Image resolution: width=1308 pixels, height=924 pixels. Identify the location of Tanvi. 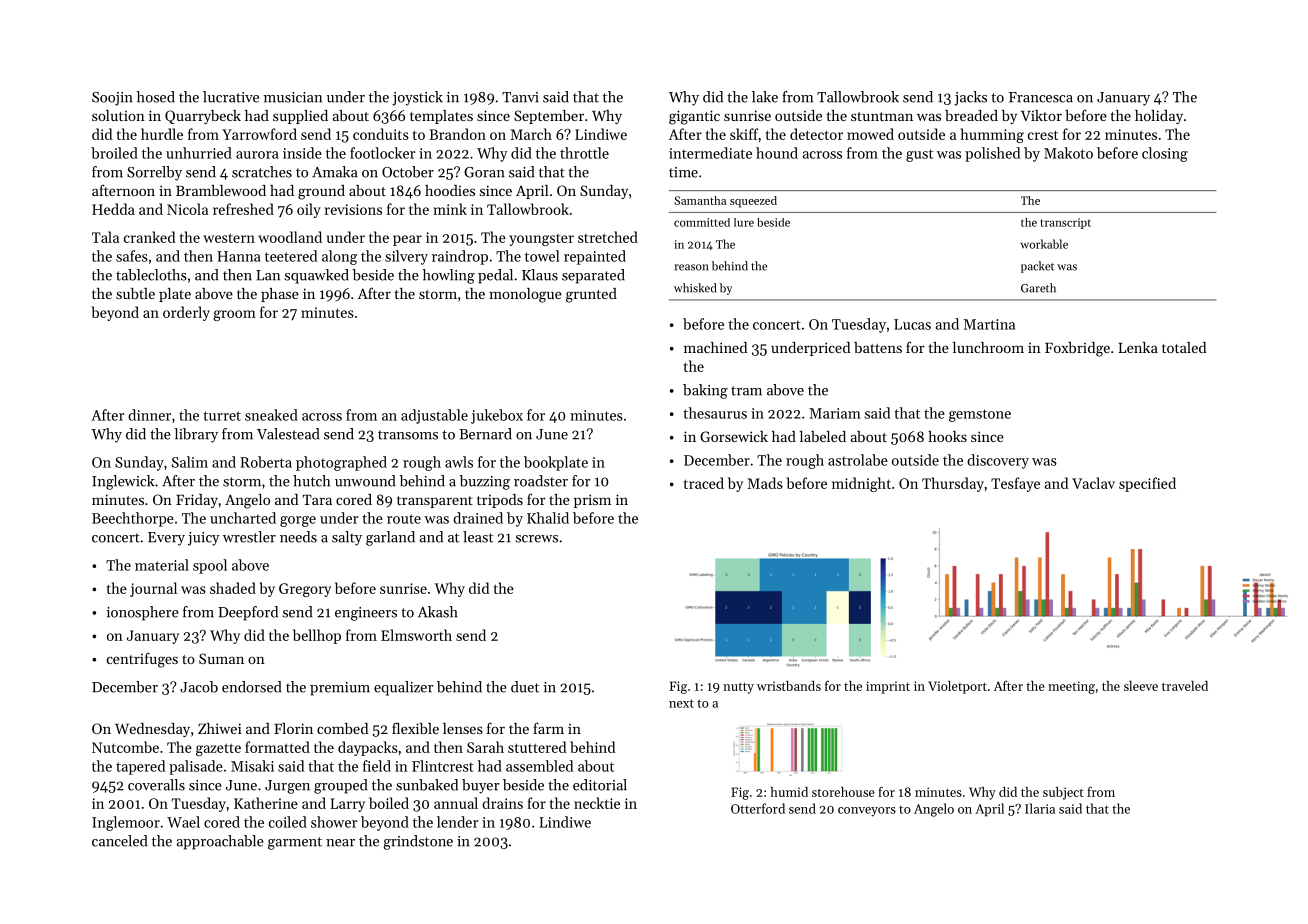
(520, 97).
